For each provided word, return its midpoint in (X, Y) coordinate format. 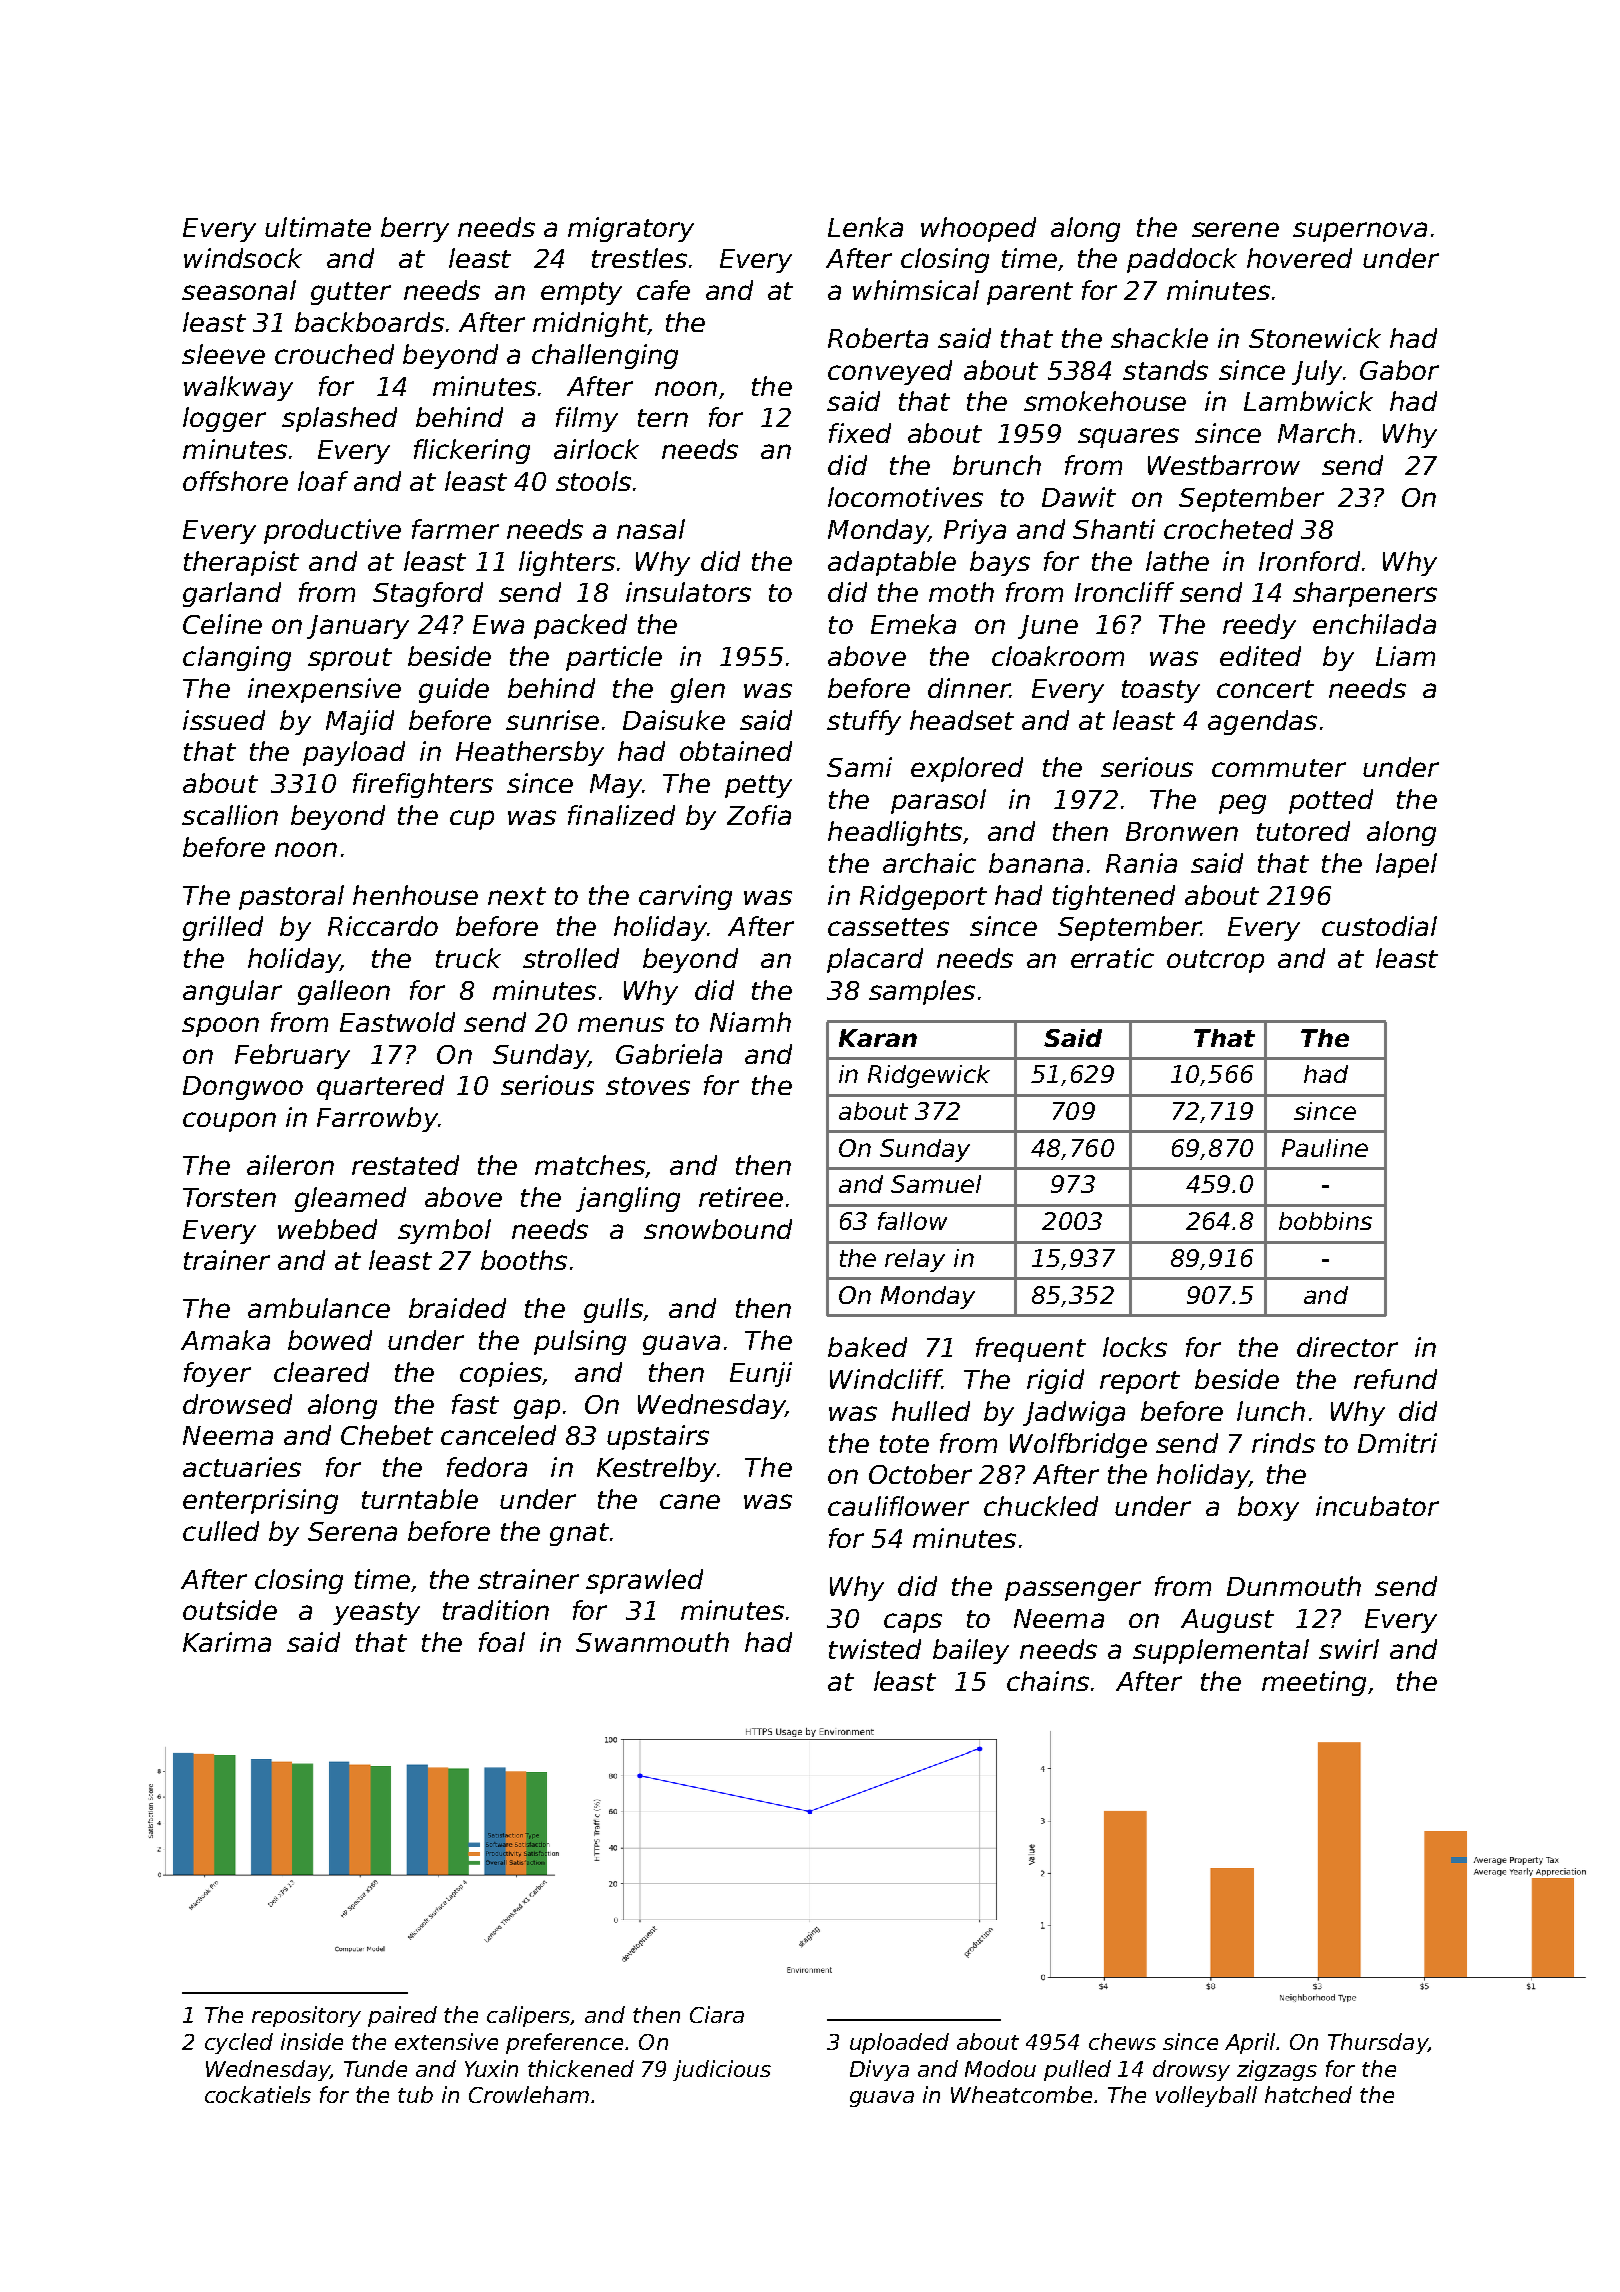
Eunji (761, 1374)
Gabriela (669, 1054)
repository (306, 2016)
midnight (590, 324)
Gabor (1399, 370)
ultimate (318, 227)
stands (1165, 370)
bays (1000, 563)
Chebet (387, 1435)
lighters (567, 563)
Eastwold (397, 1022)
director (1347, 1347)
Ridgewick (929, 1076)
